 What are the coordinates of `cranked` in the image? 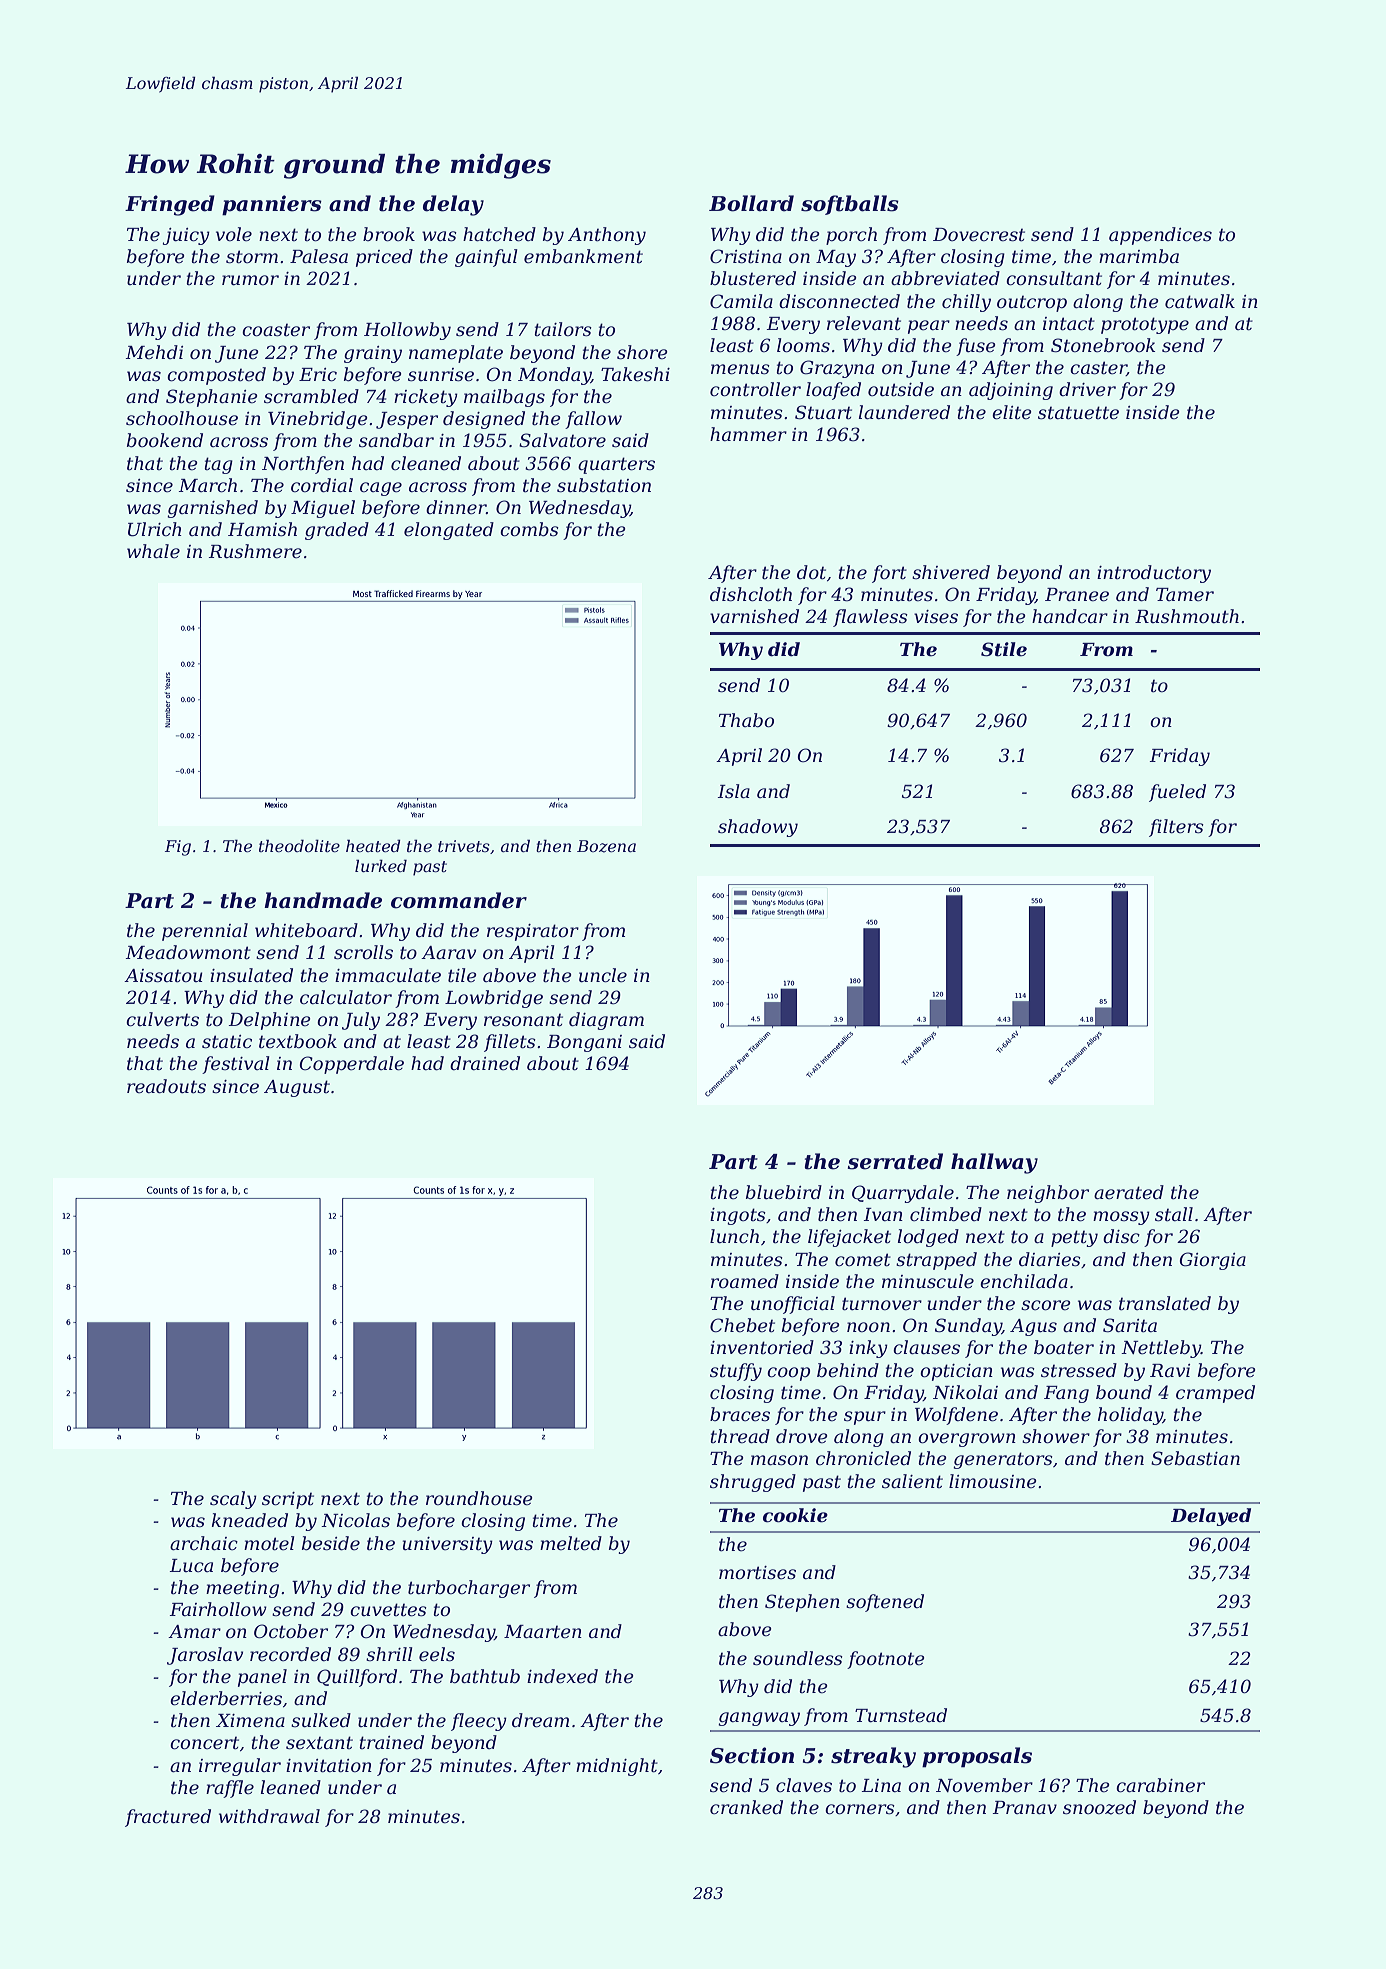 It's located at (746, 1807).
